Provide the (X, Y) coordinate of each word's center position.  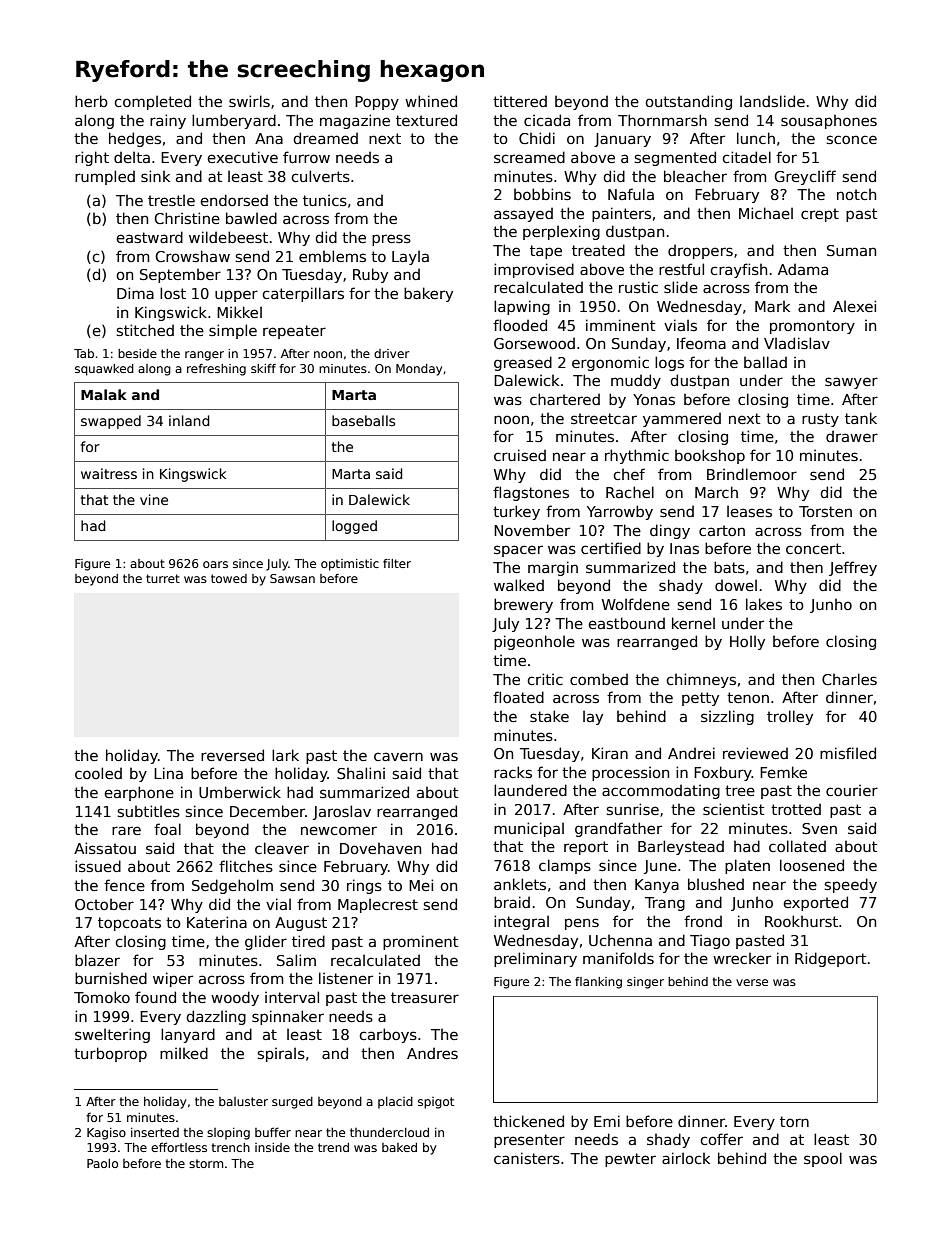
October (104, 904)
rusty (820, 420)
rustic (638, 287)
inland (189, 420)
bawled (251, 218)
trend (333, 1147)
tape (546, 252)
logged (354, 527)
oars (215, 564)
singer (645, 983)
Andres (432, 1053)
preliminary (535, 959)
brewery (523, 605)
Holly (747, 642)
